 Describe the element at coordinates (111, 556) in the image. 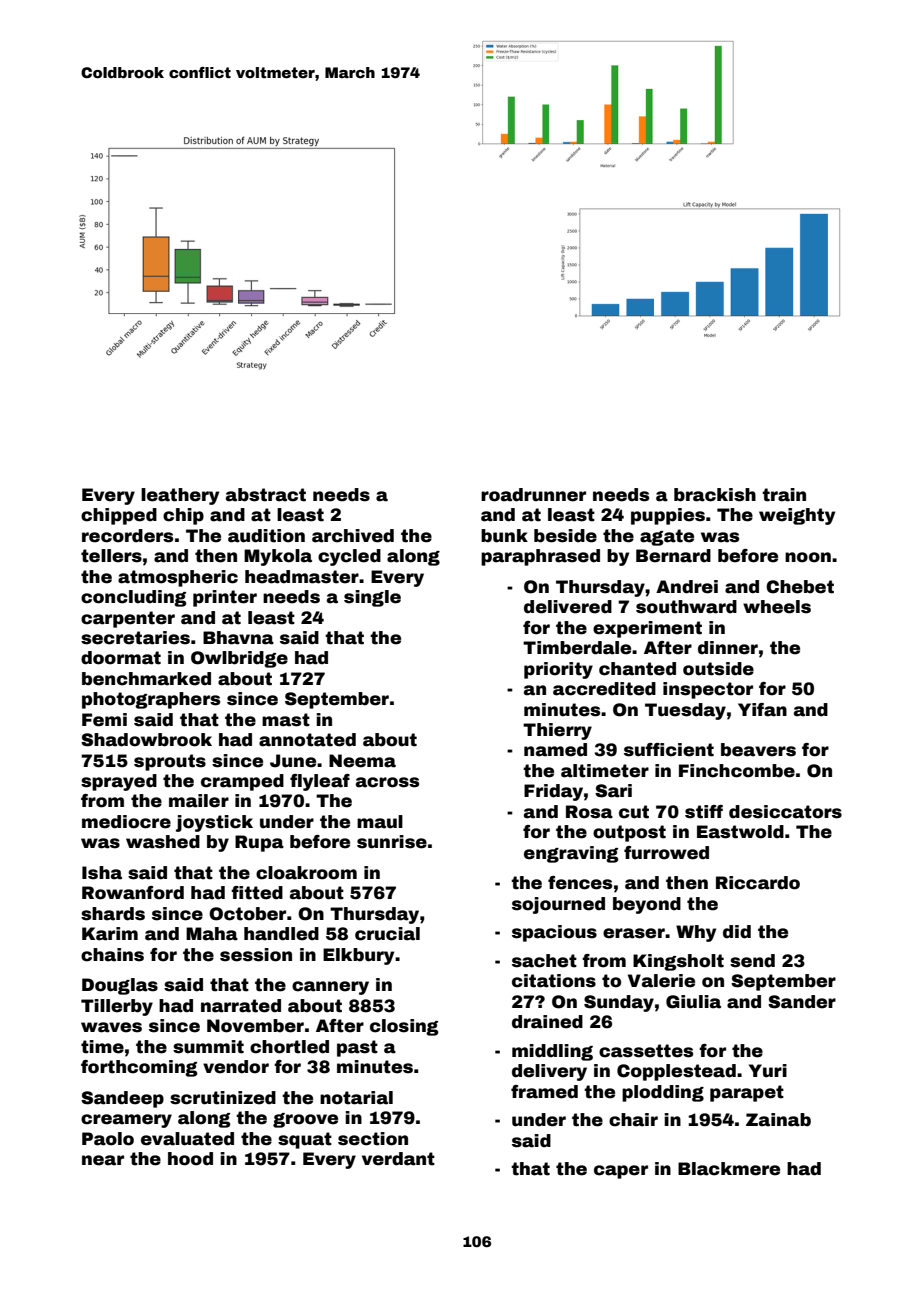

I see `tellers` at that location.
